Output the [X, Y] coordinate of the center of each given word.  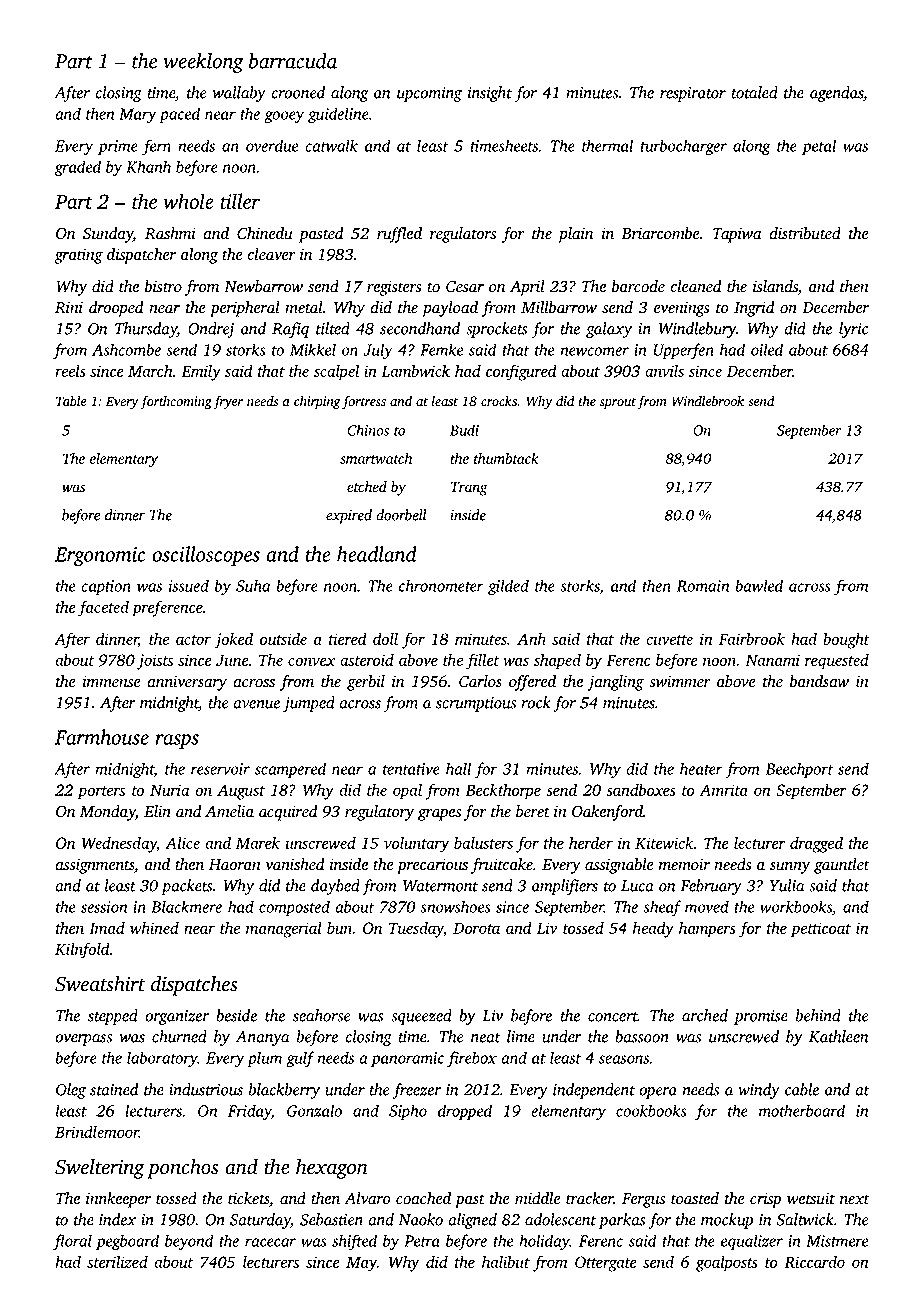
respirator [693, 94]
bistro [163, 286]
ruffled [399, 235]
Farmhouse [102, 737]
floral [72, 1242]
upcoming [429, 94]
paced [179, 115]
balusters [483, 842]
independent [594, 1091]
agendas [837, 94]
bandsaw [819, 681]
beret [533, 811]
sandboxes [641, 789]
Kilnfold [82, 950]
